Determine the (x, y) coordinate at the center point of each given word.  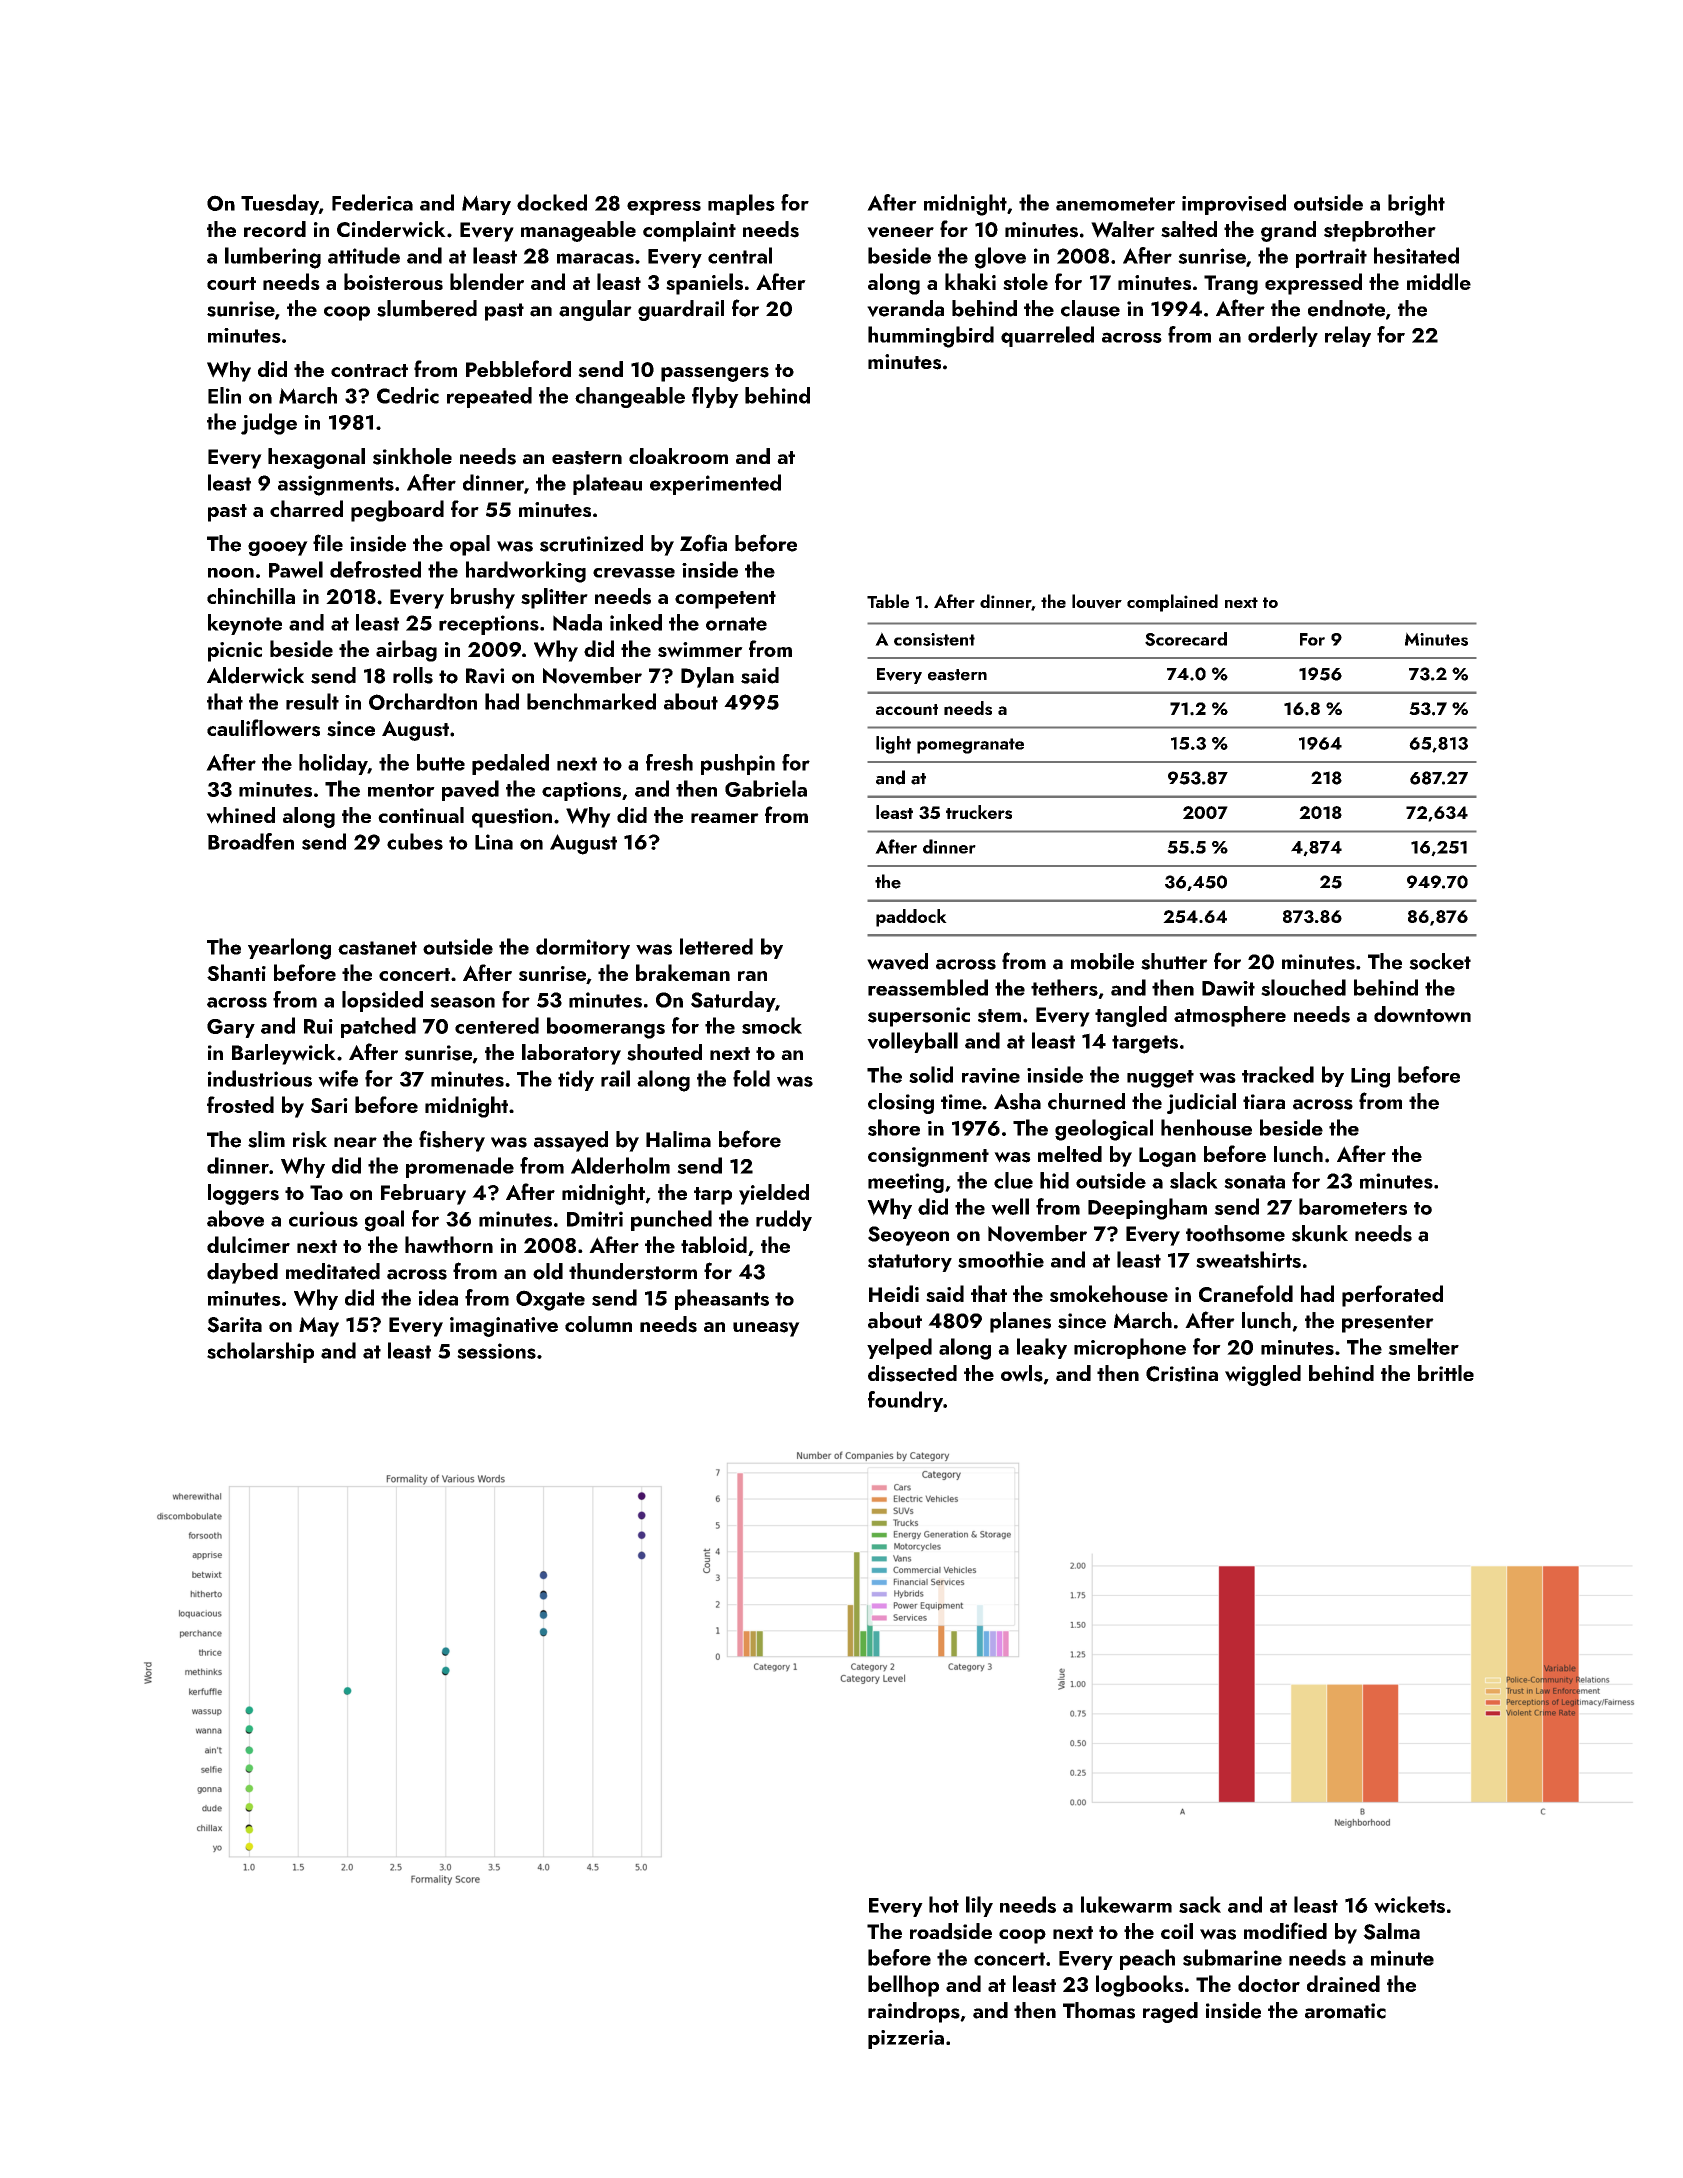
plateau (607, 484)
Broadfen (251, 841)
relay (1348, 336)
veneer (900, 232)
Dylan (707, 677)
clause (1090, 308)
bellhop (903, 1986)
